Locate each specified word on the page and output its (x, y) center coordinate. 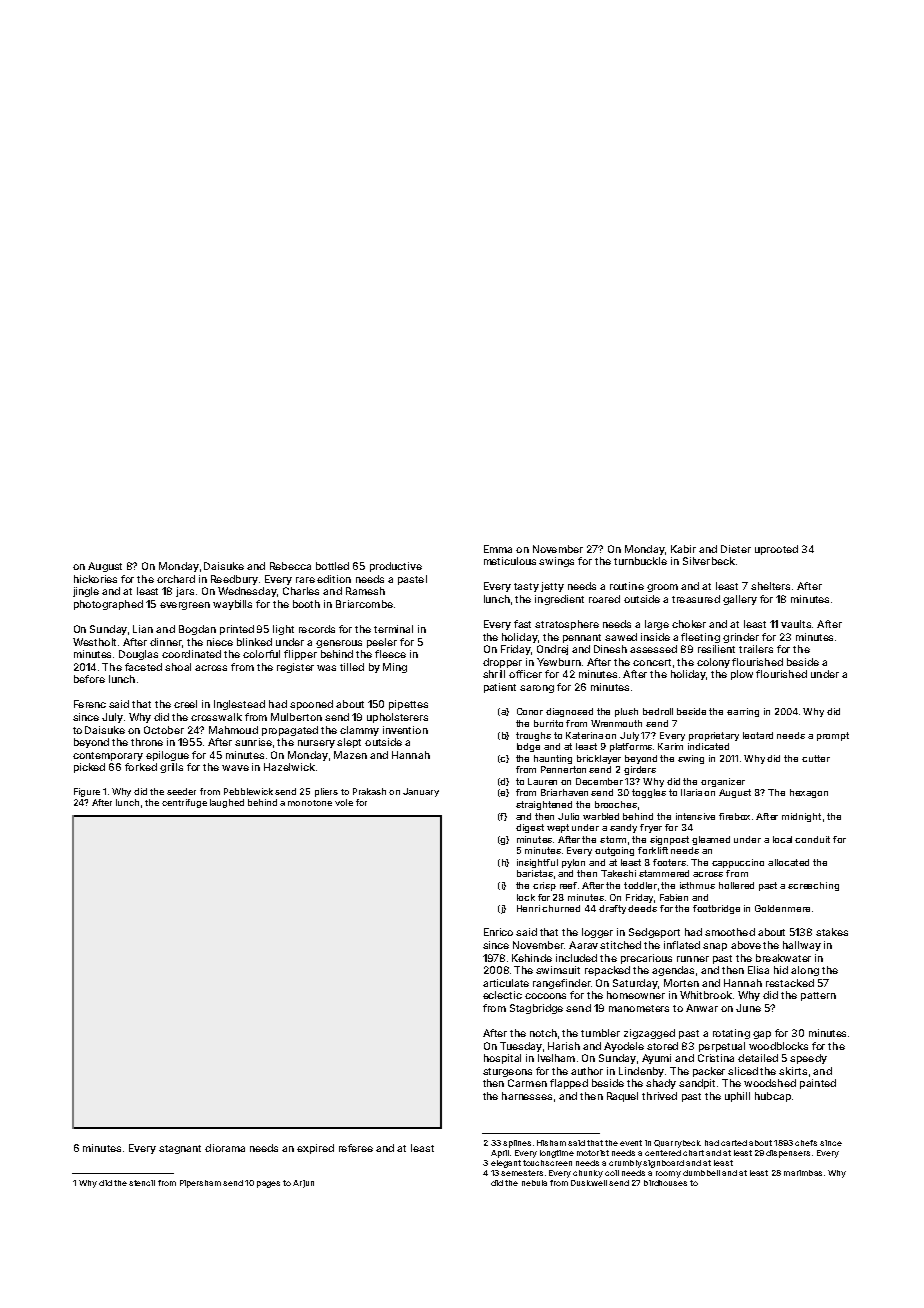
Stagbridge (536, 1009)
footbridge (716, 909)
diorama (225, 1148)
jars (185, 592)
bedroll (658, 711)
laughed (227, 803)
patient (500, 688)
